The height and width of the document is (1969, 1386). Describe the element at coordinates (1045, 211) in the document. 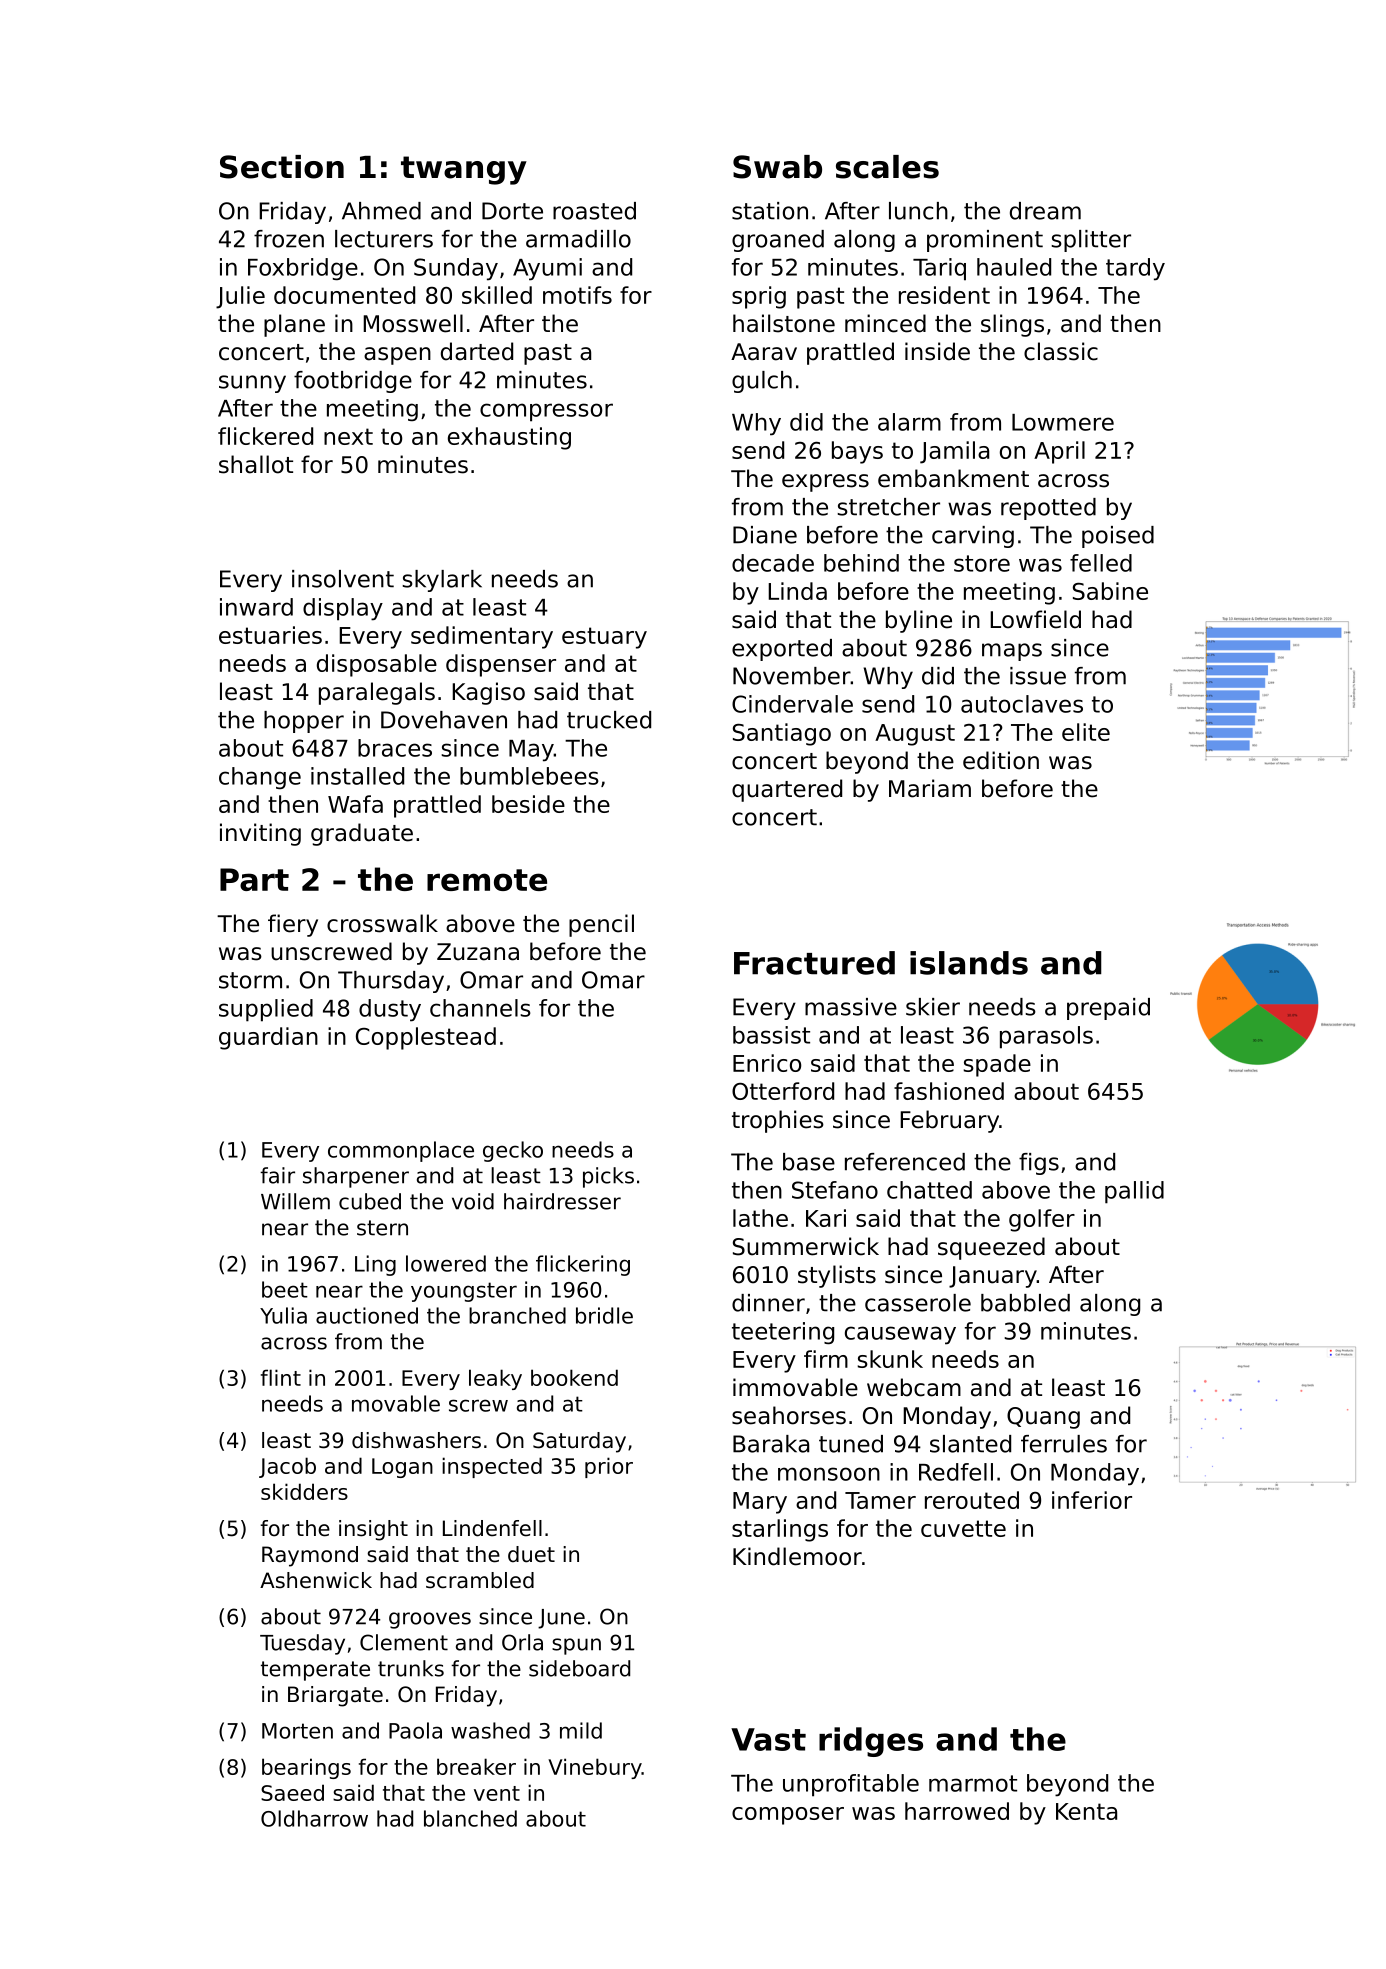

I see `dream` at that location.
